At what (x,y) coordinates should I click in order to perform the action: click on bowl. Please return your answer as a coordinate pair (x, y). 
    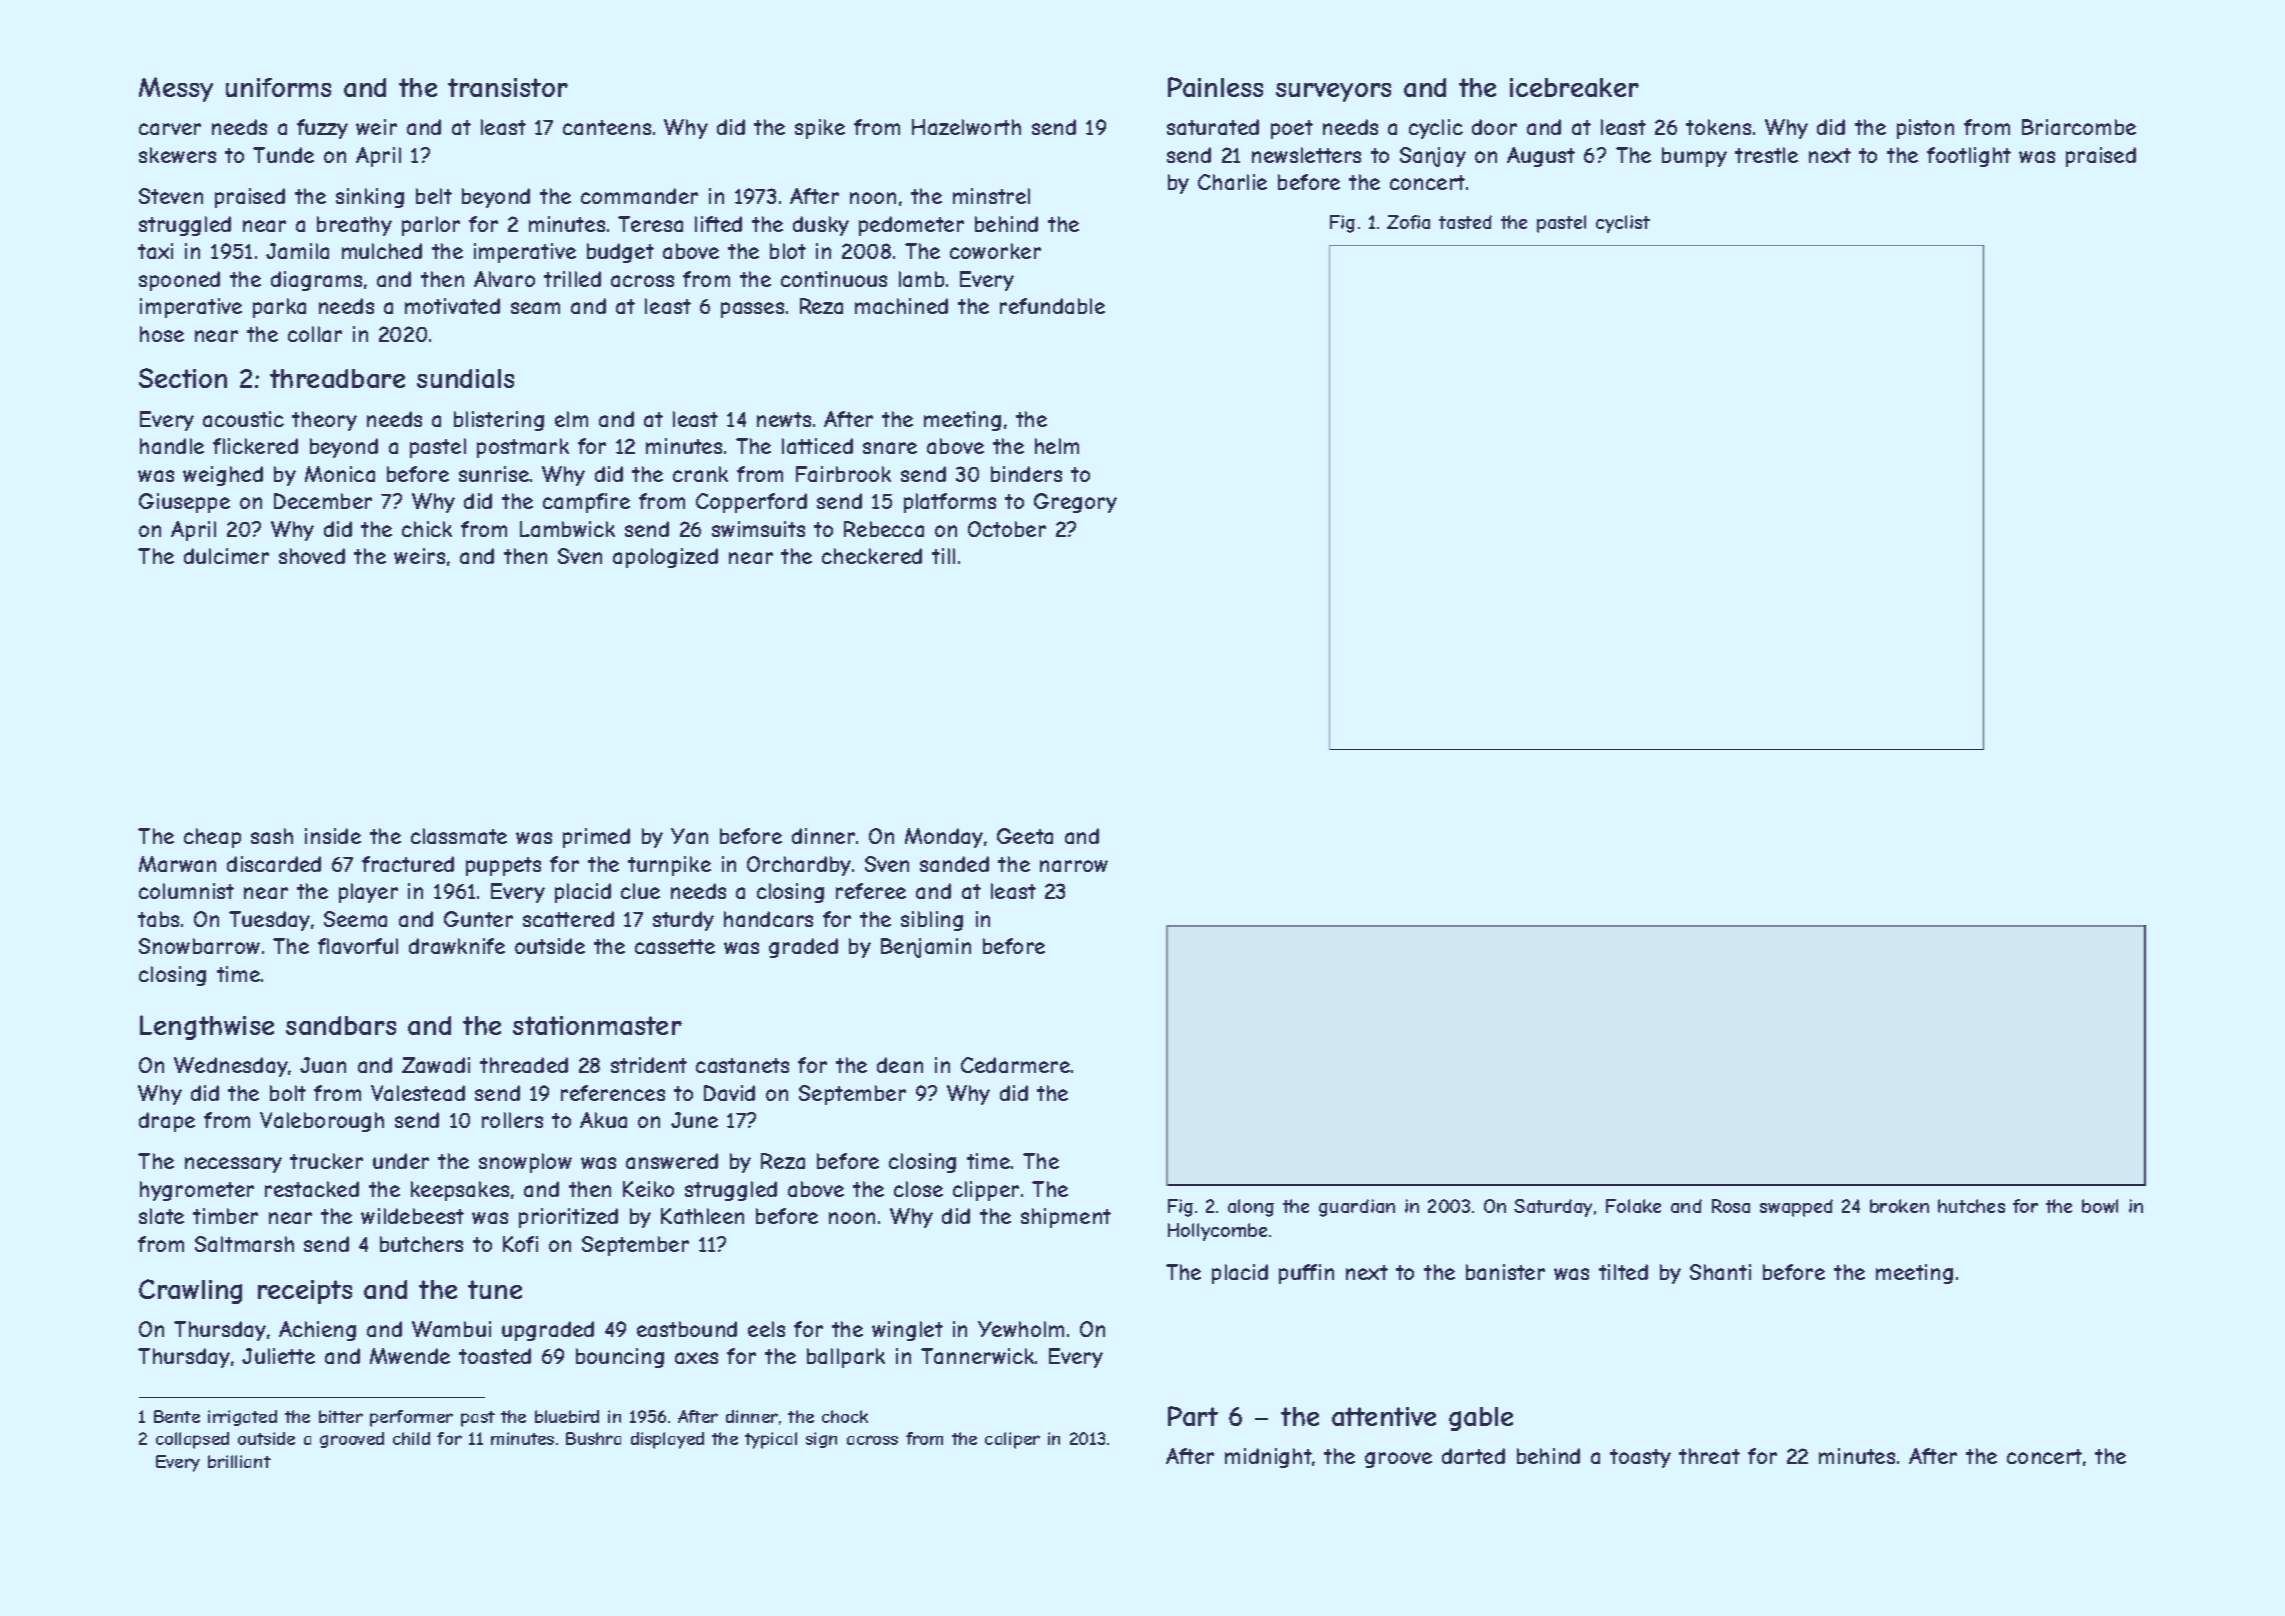
    Looking at the image, I should click on (2100, 1206).
